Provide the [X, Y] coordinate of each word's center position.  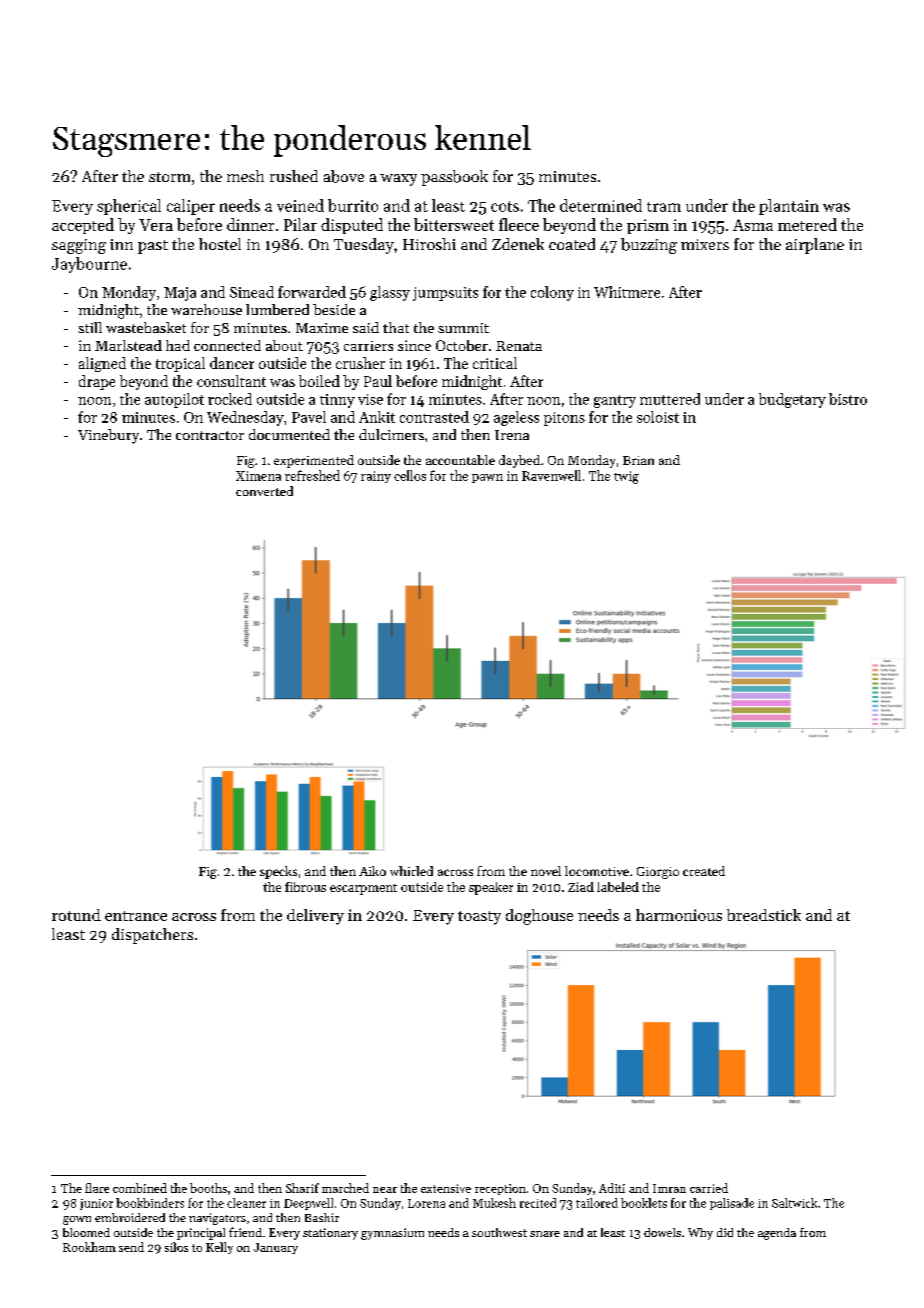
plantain [789, 207]
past [153, 247]
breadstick [764, 915]
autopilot [174, 400]
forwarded [312, 292]
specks [278, 872]
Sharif [302, 1188]
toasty [479, 918]
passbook [454, 178]
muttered [670, 399]
